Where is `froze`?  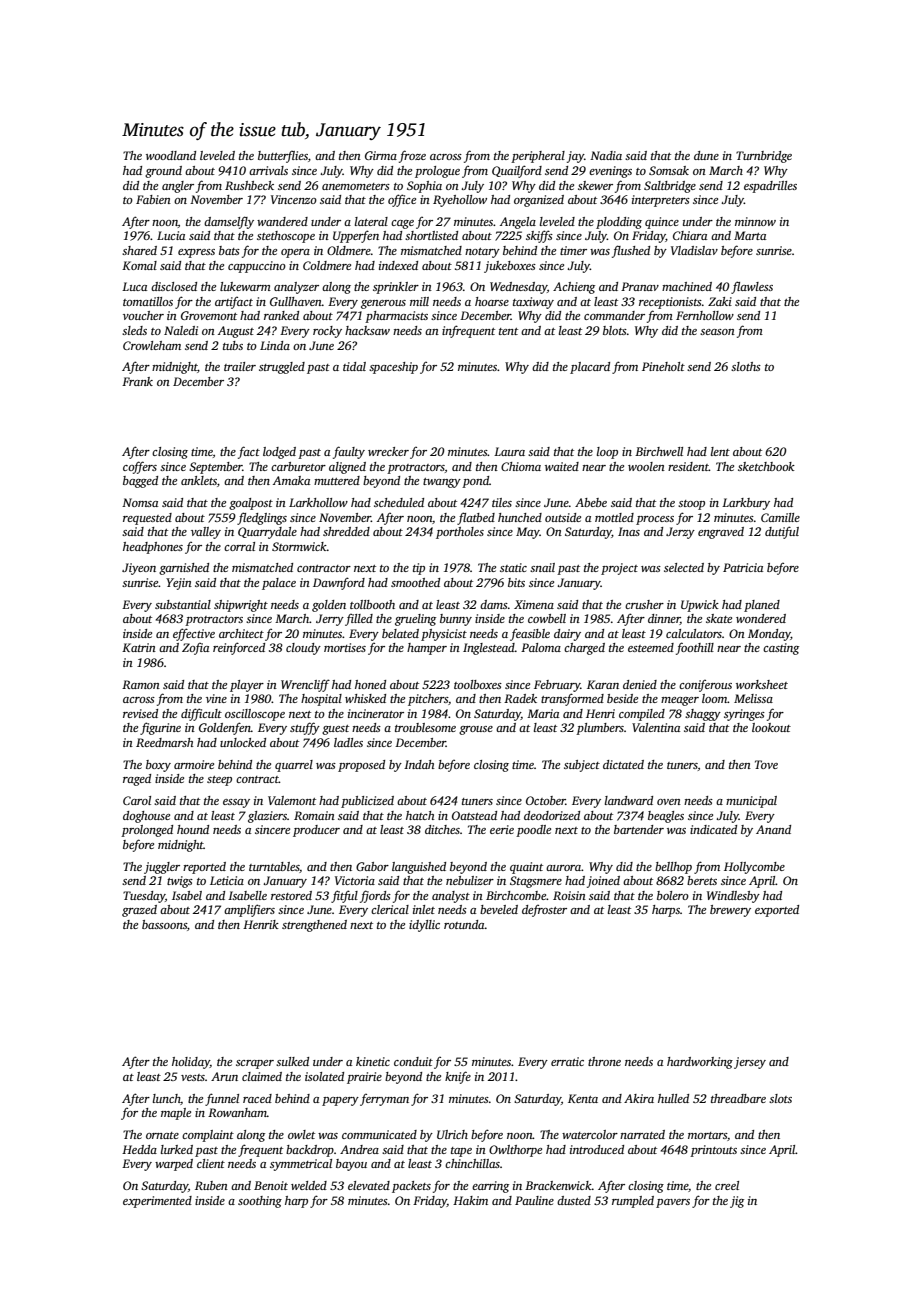
froze is located at coordinates (412, 156).
